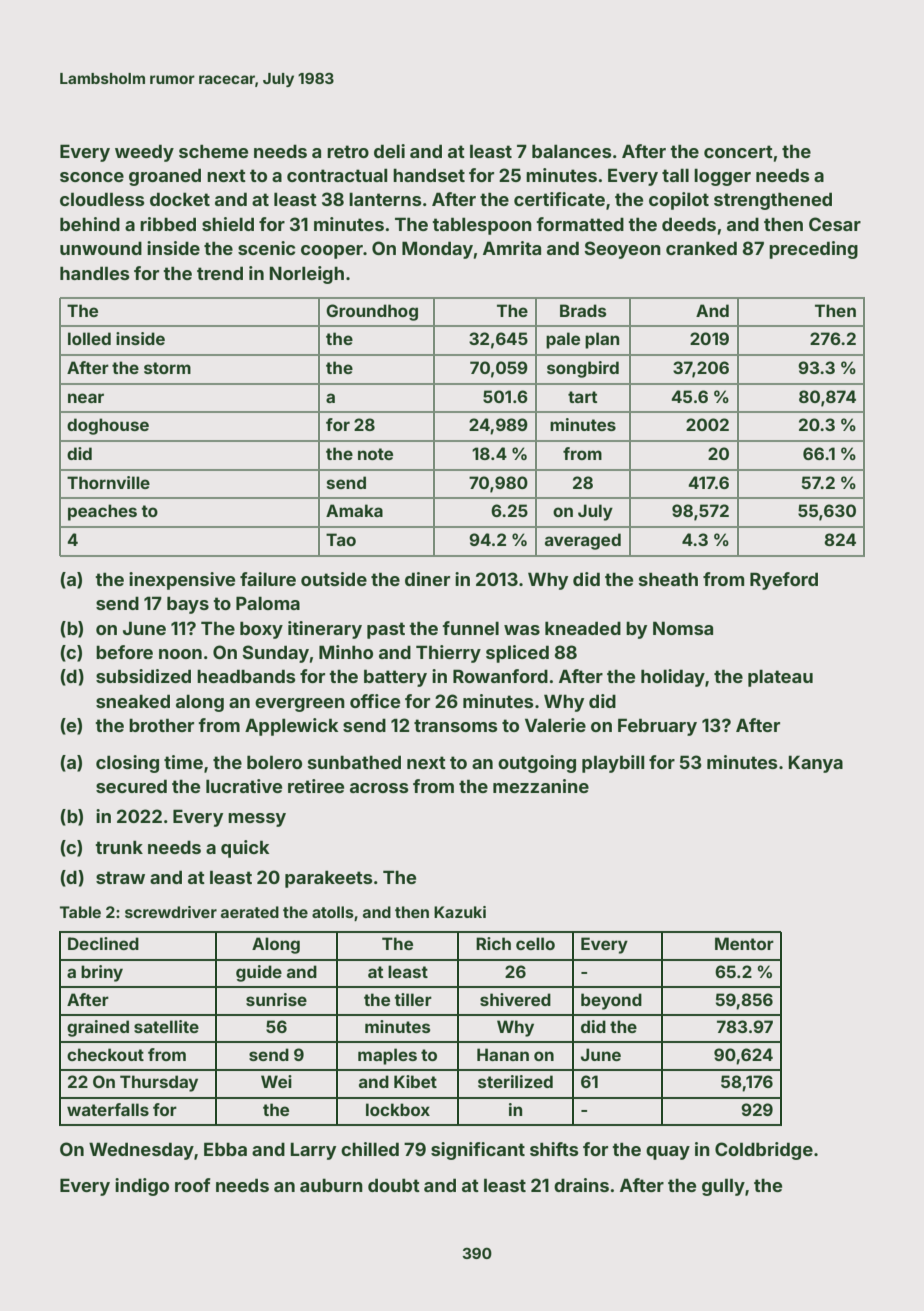  I want to click on Kazuki, so click(460, 912).
